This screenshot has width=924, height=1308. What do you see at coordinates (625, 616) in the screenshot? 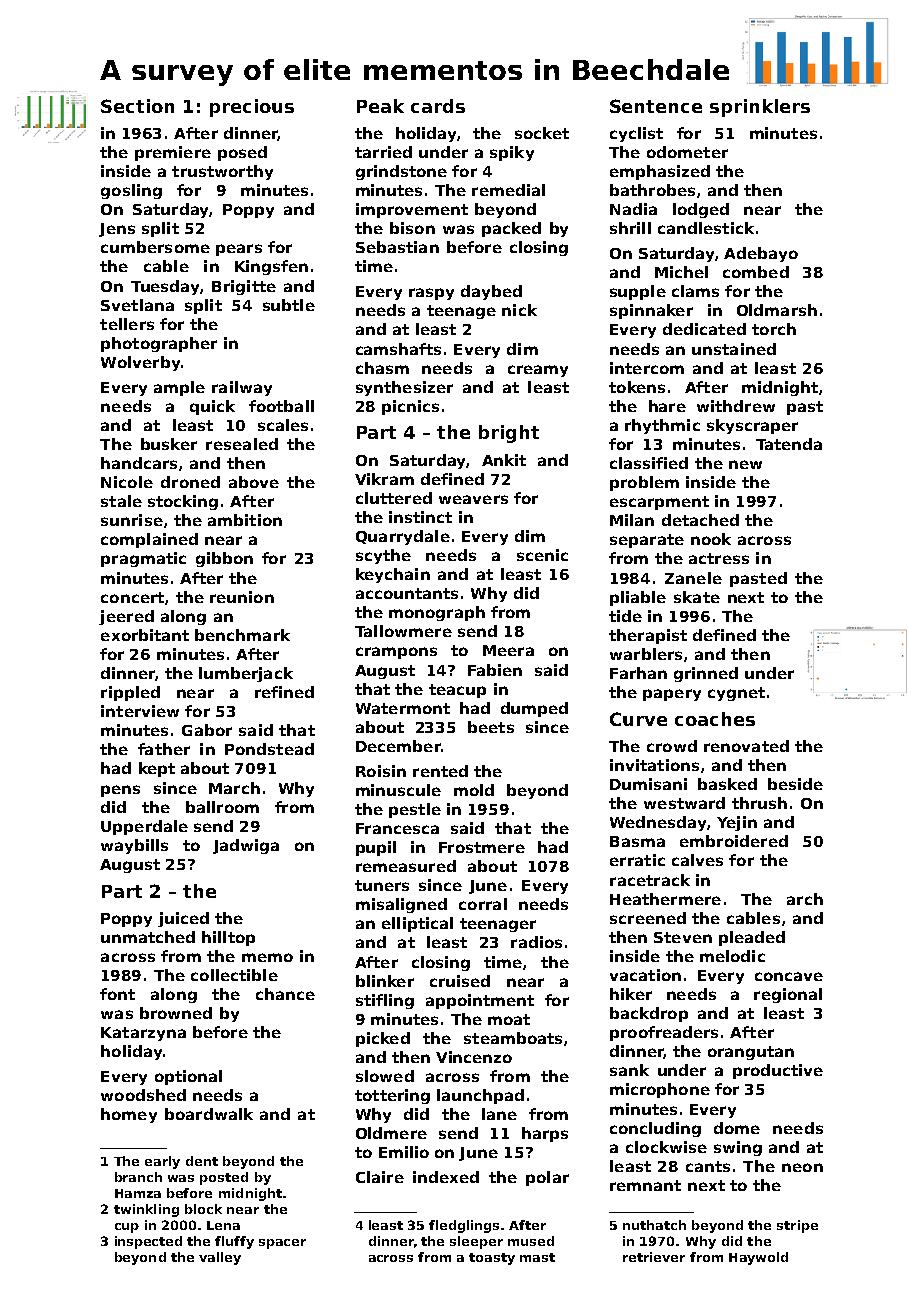
I see `tide` at bounding box center [625, 616].
